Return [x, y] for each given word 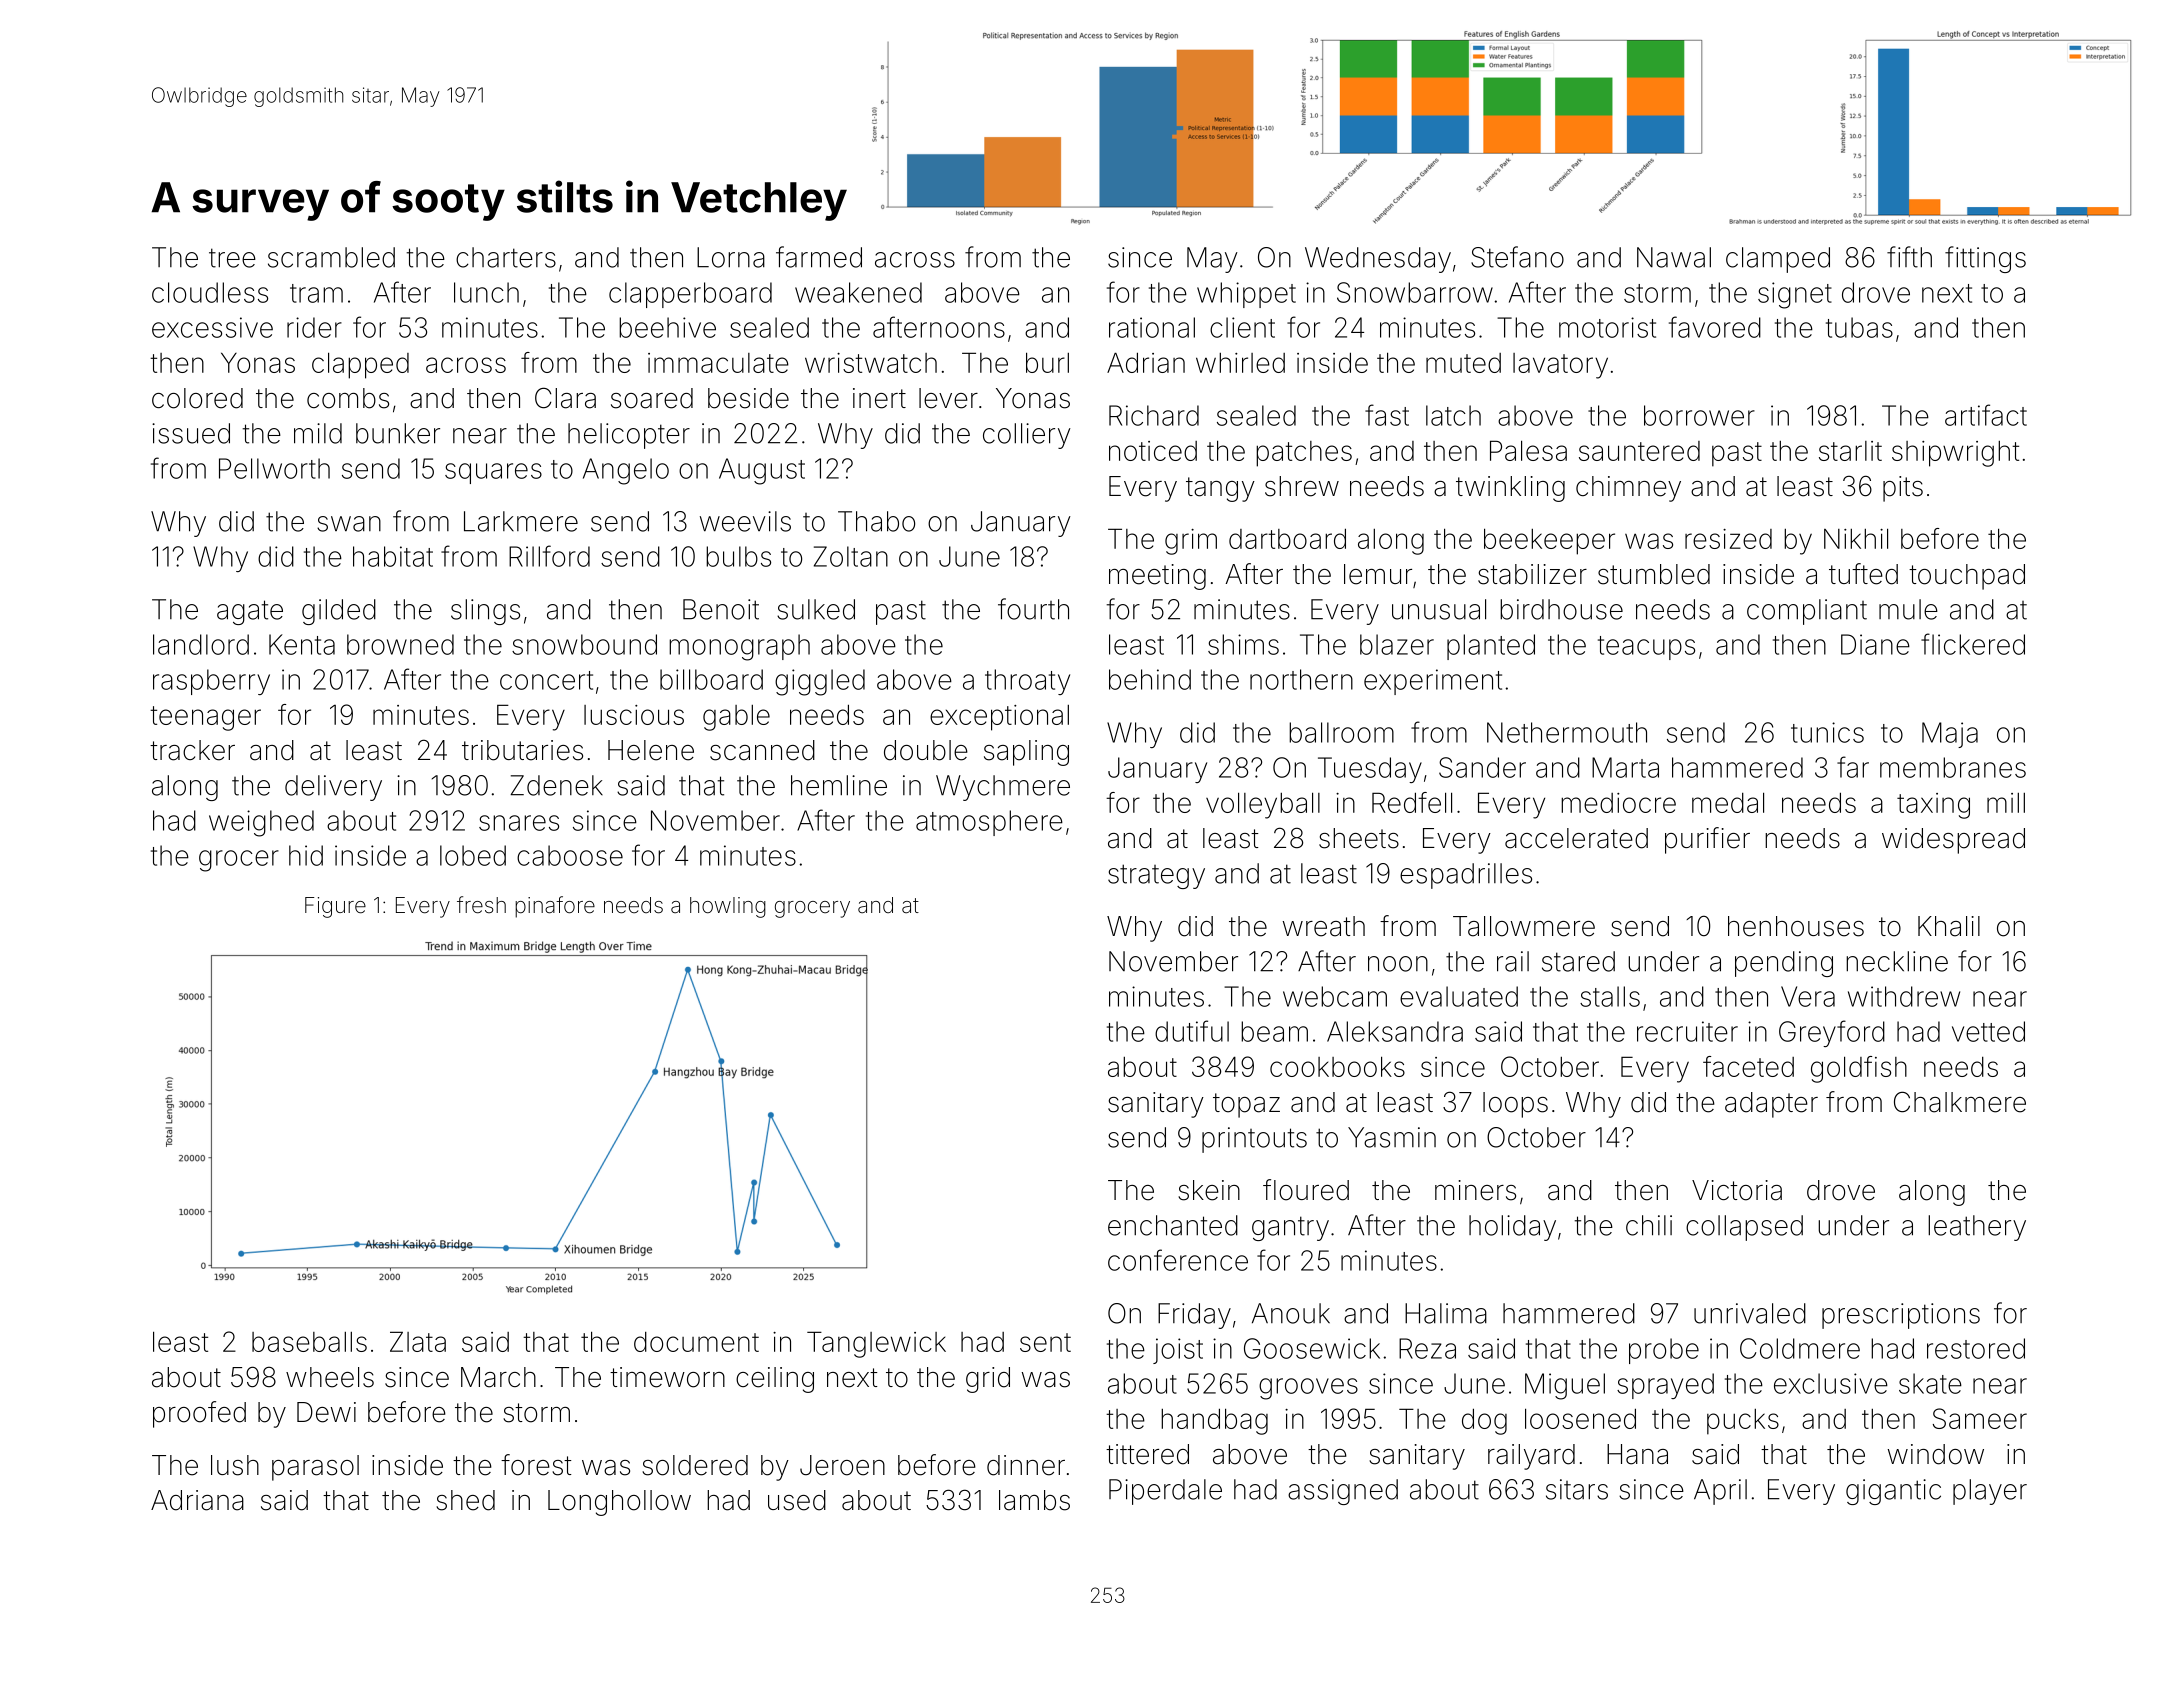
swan [349, 524]
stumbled [1654, 574]
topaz [1246, 1105]
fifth [1909, 257]
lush [235, 1465]
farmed [819, 257]
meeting [1157, 577]
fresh [481, 905]
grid [988, 1380]
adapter [1771, 1105]
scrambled [331, 257]
